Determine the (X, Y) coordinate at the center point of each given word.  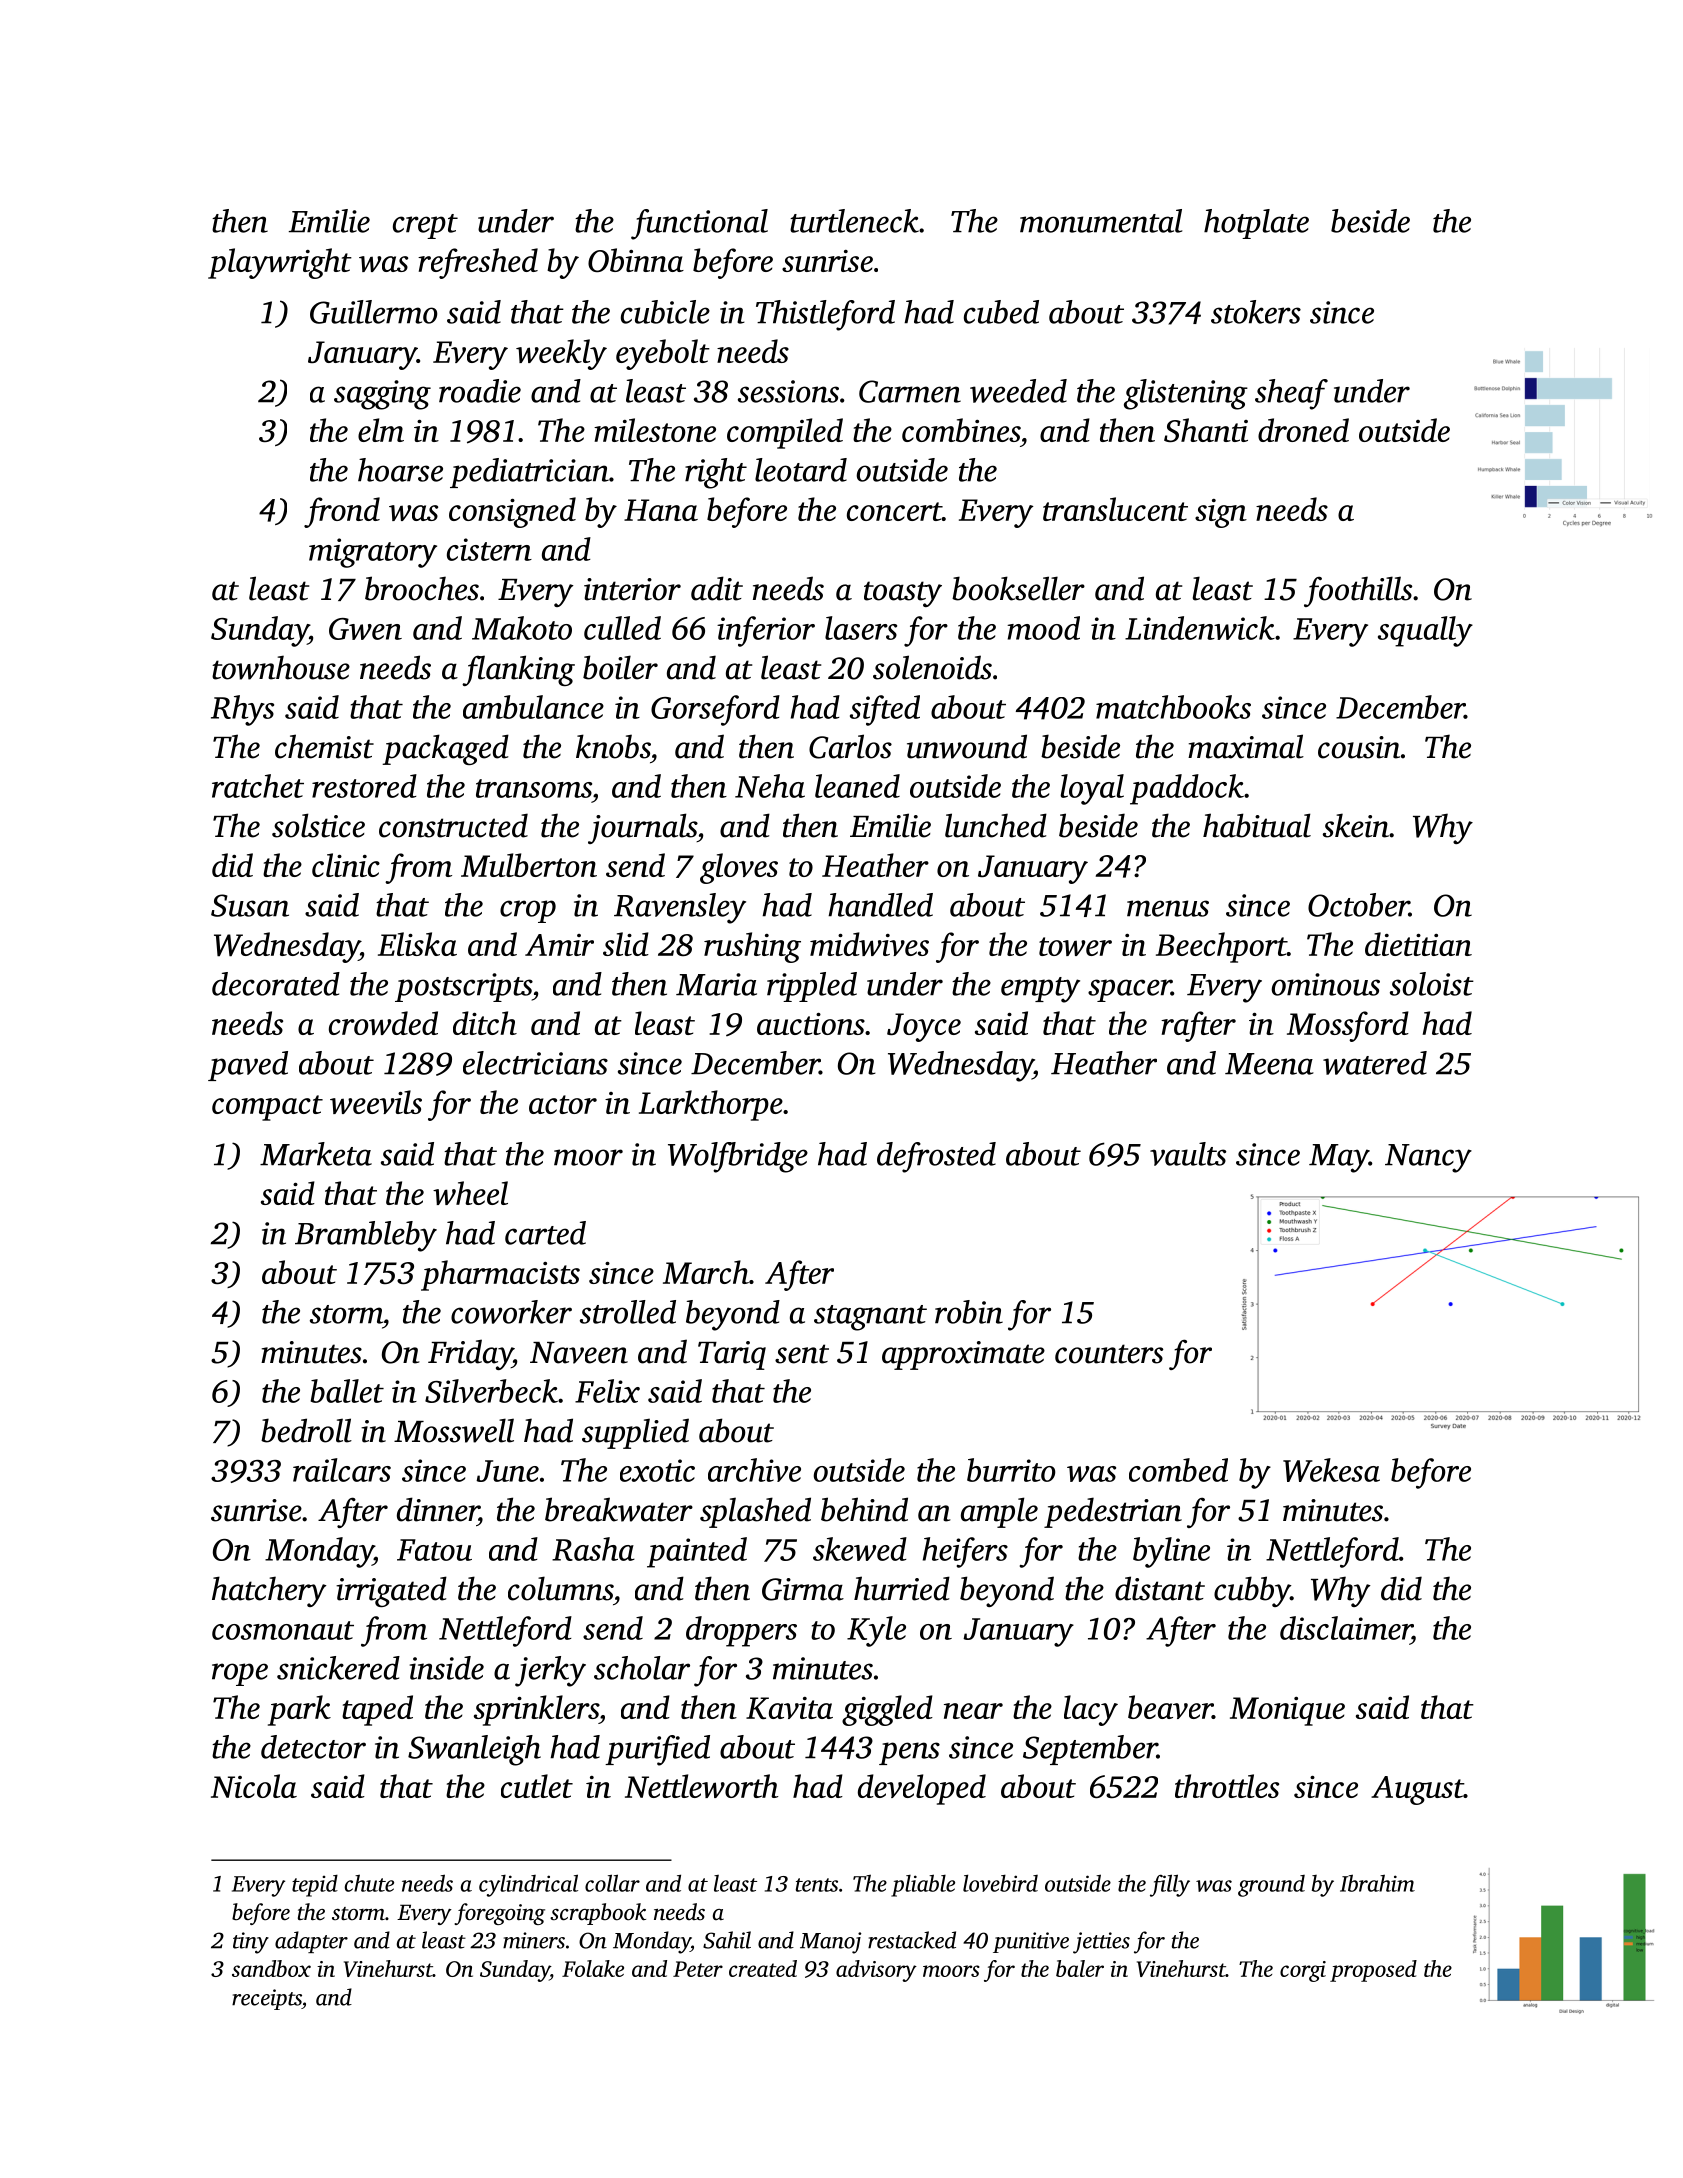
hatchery (269, 1591)
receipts (267, 1999)
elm (381, 430)
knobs (613, 746)
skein (1356, 825)
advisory (876, 1971)
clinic (346, 865)
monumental (1101, 221)
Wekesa (1331, 1470)
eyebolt (663, 354)
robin (969, 1312)
